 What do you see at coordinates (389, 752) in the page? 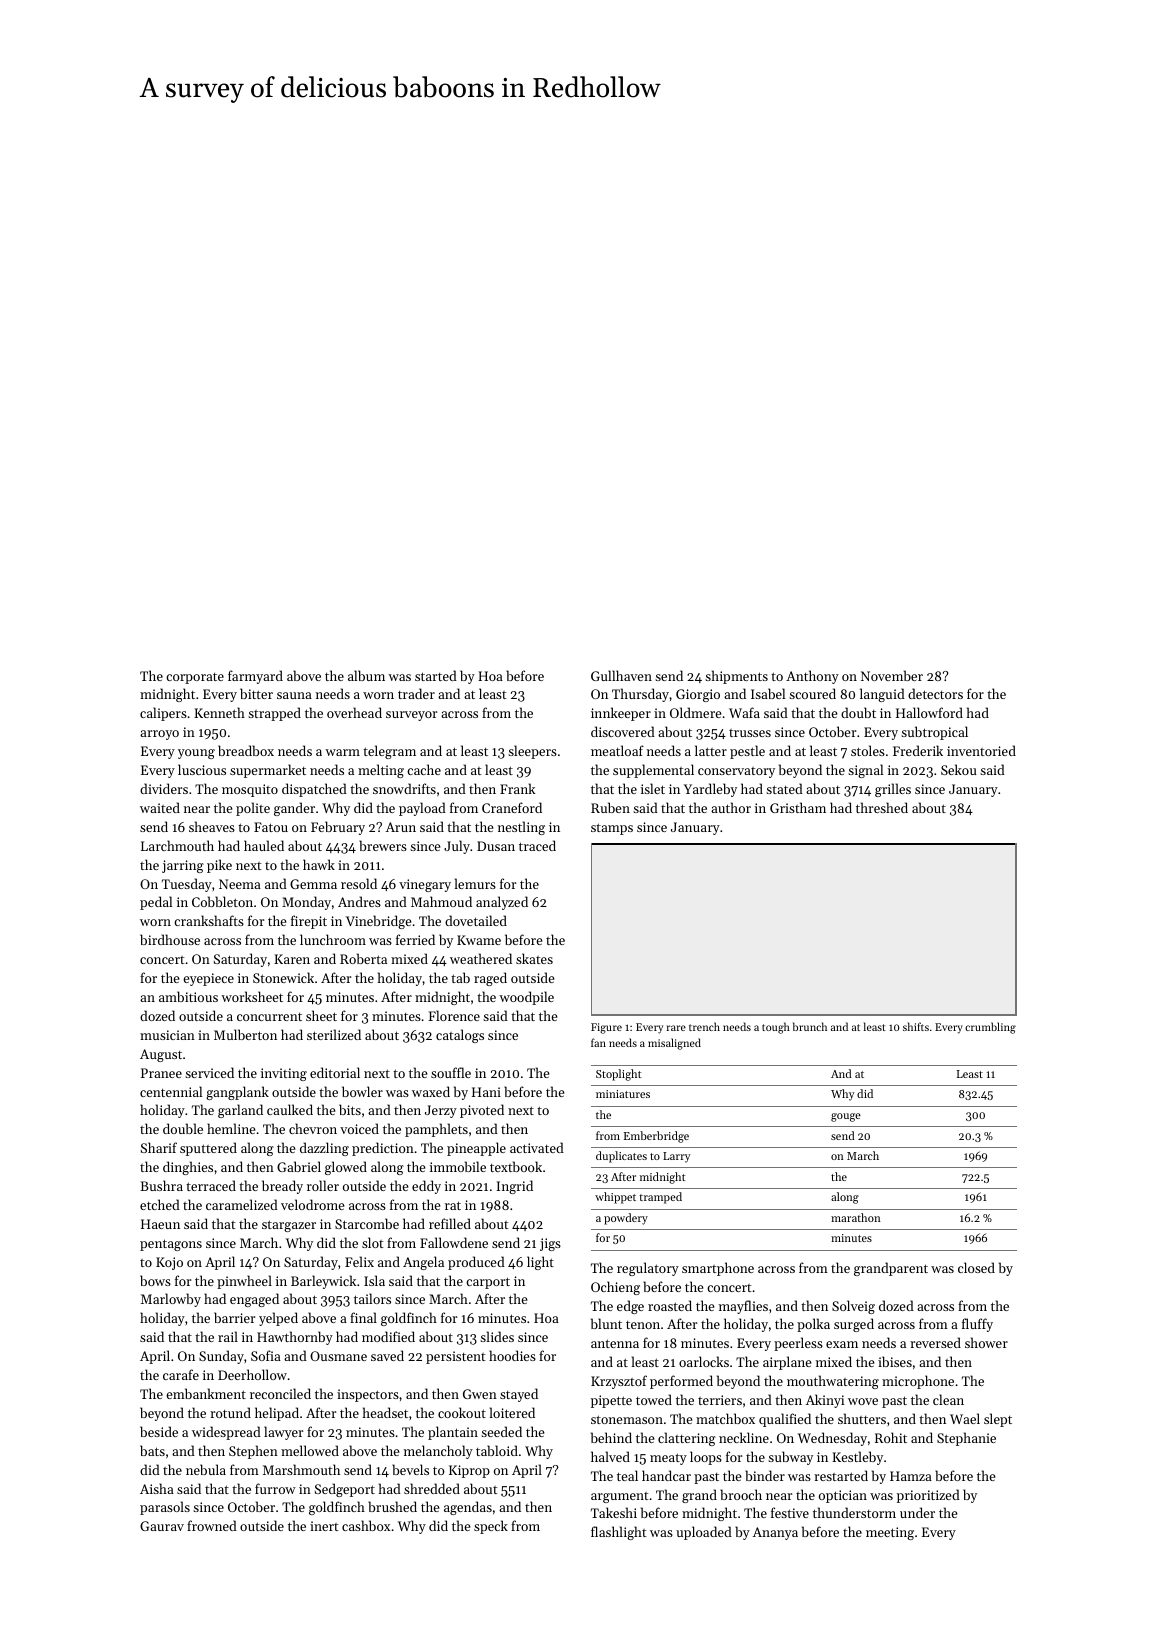
I see `telegram` at bounding box center [389, 752].
